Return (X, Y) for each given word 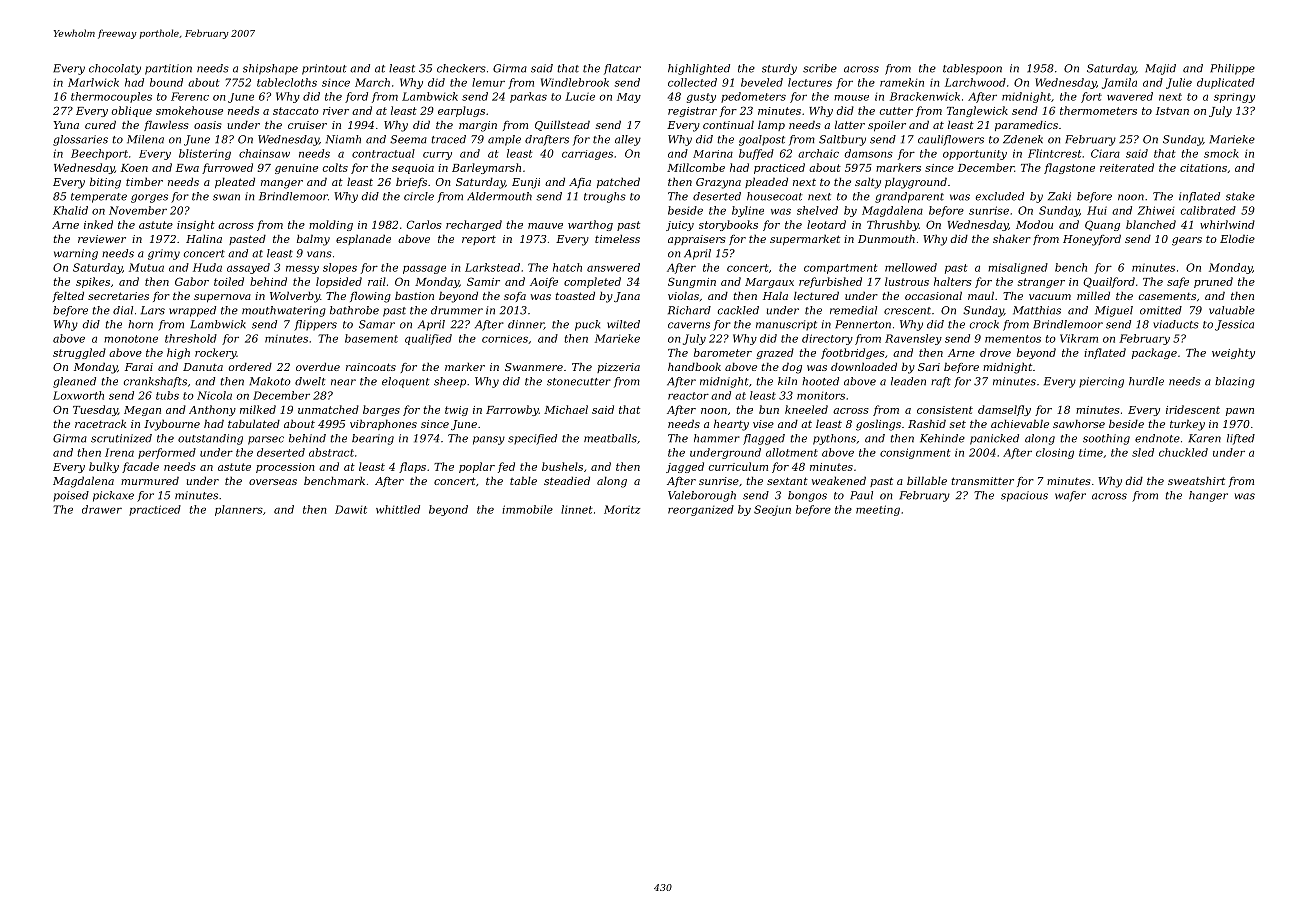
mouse (851, 98)
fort (1091, 97)
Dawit (351, 509)
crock (984, 324)
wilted (623, 324)
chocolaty (115, 69)
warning (76, 254)
